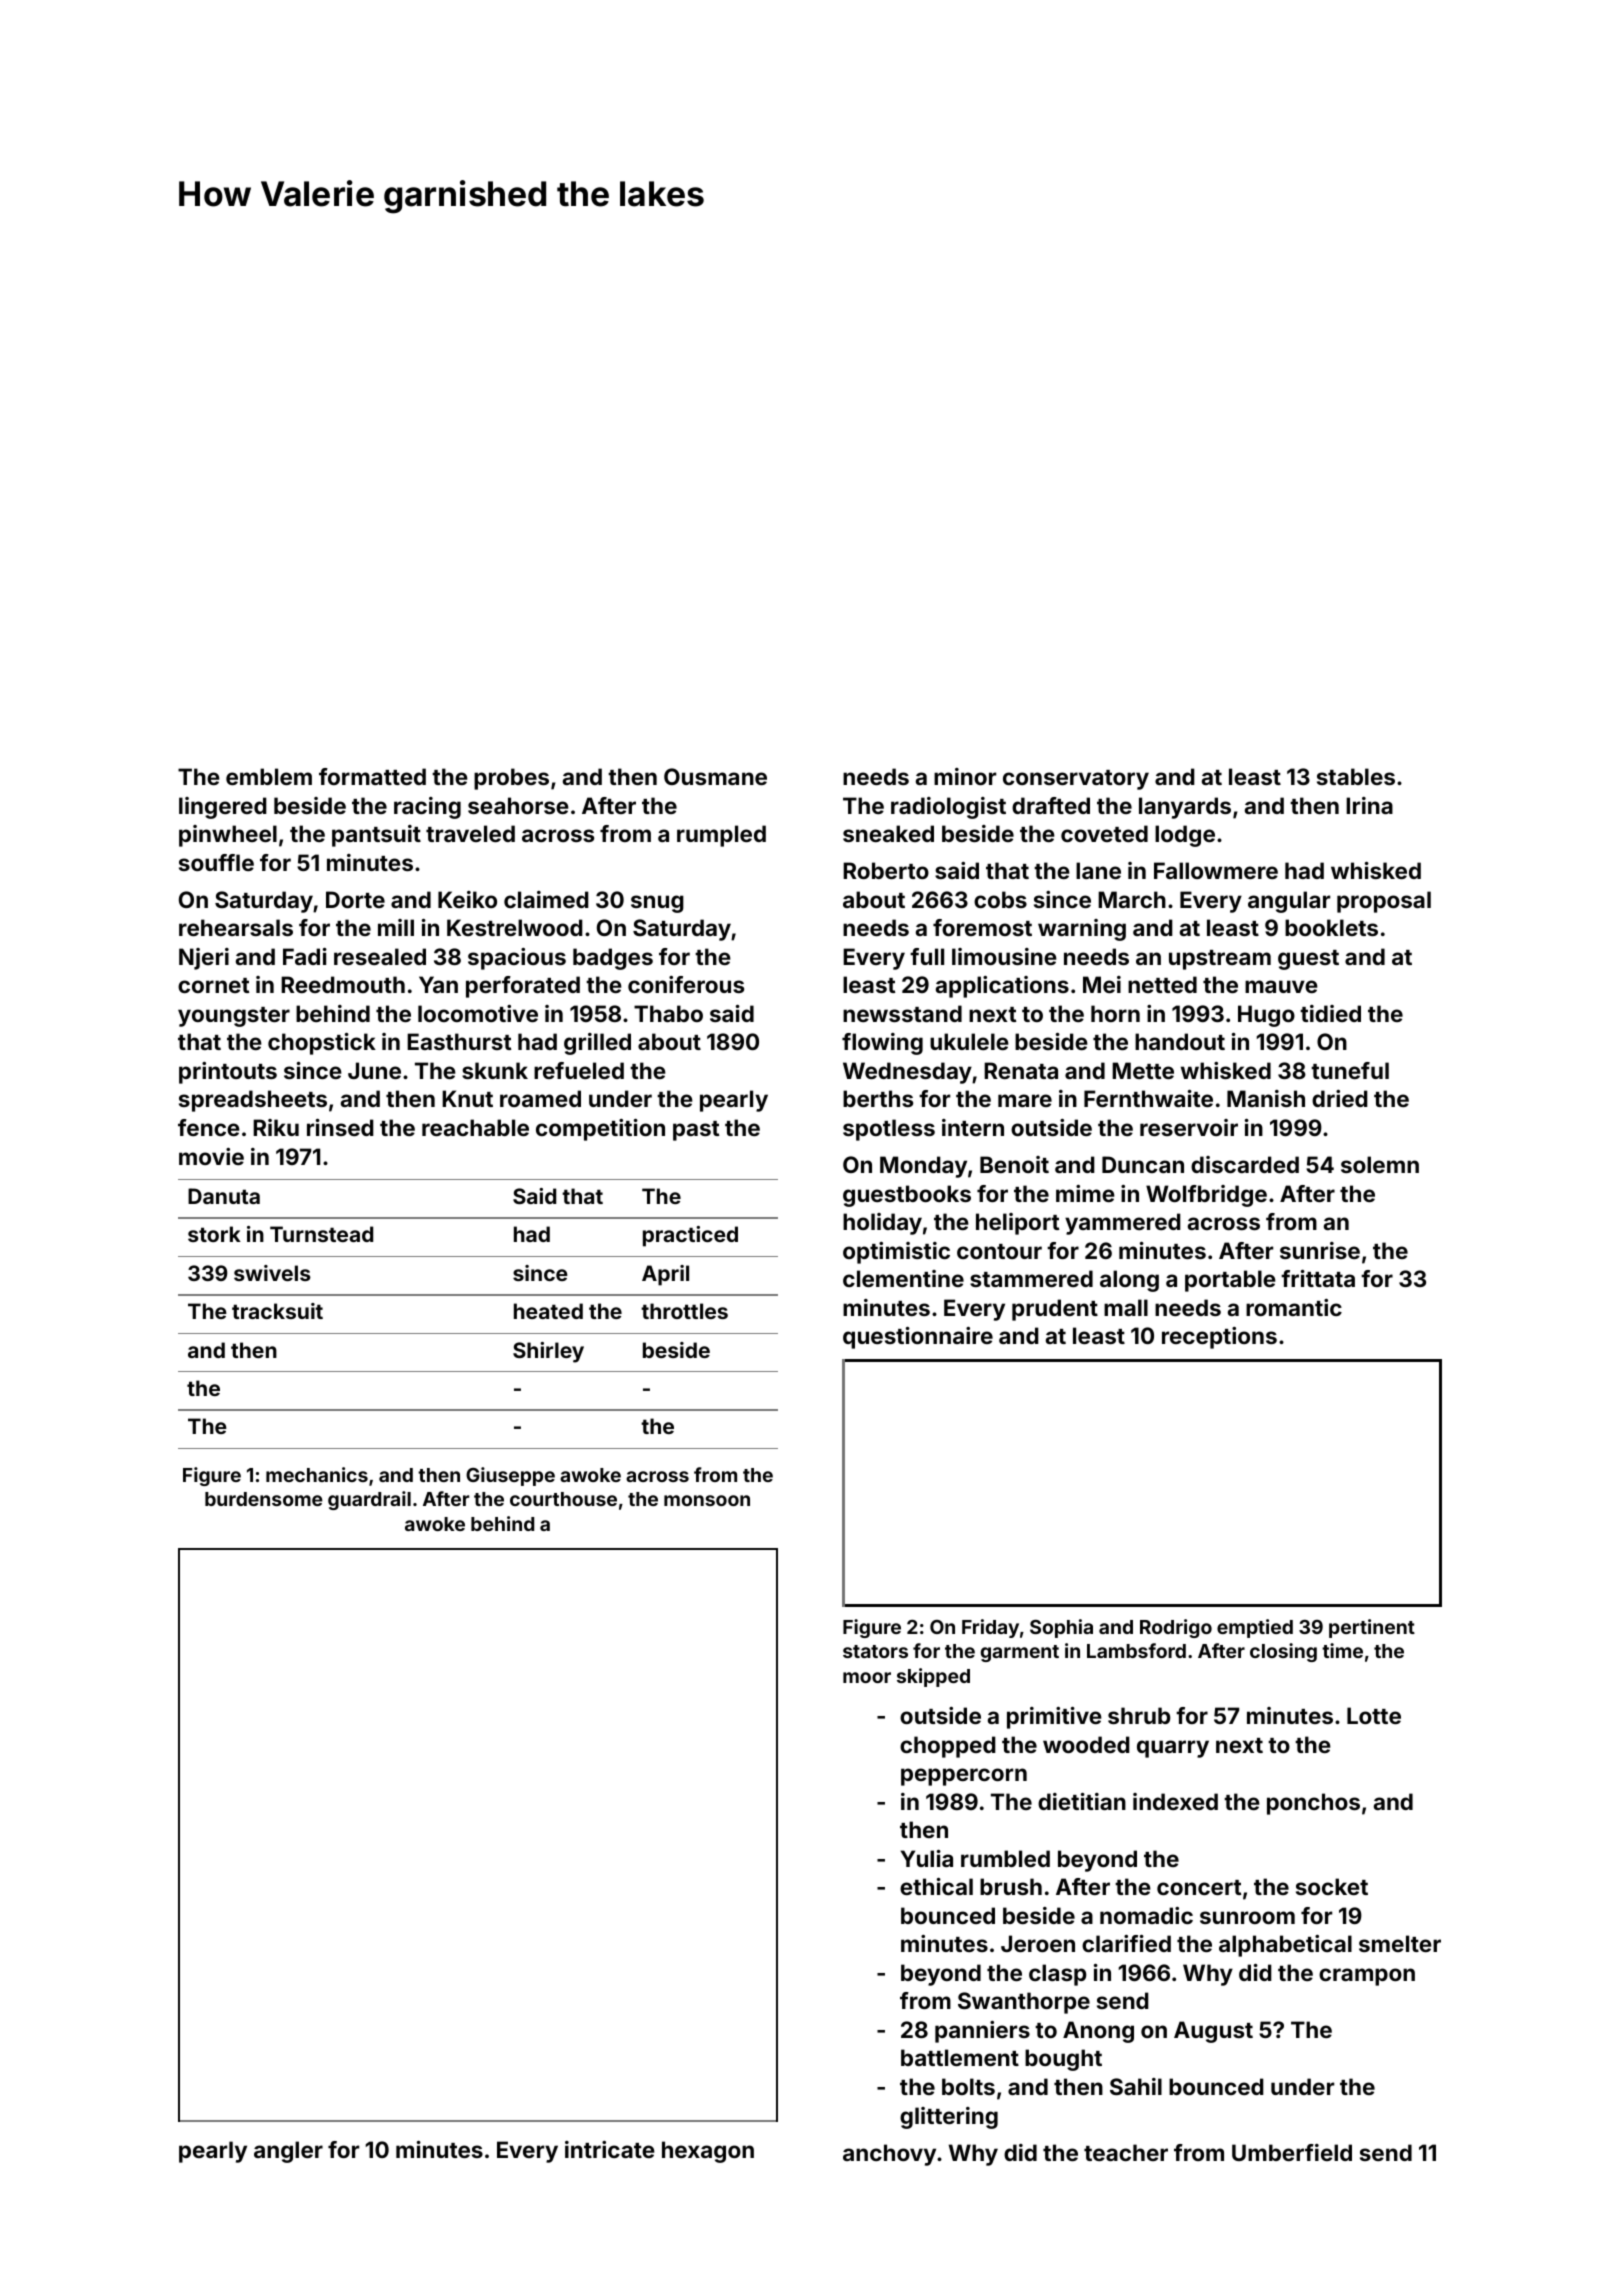 Image resolution: width=1620 pixels, height=2292 pixels. Describe the element at coordinates (343, 984) in the screenshot. I see `Reedmouth` at that location.
